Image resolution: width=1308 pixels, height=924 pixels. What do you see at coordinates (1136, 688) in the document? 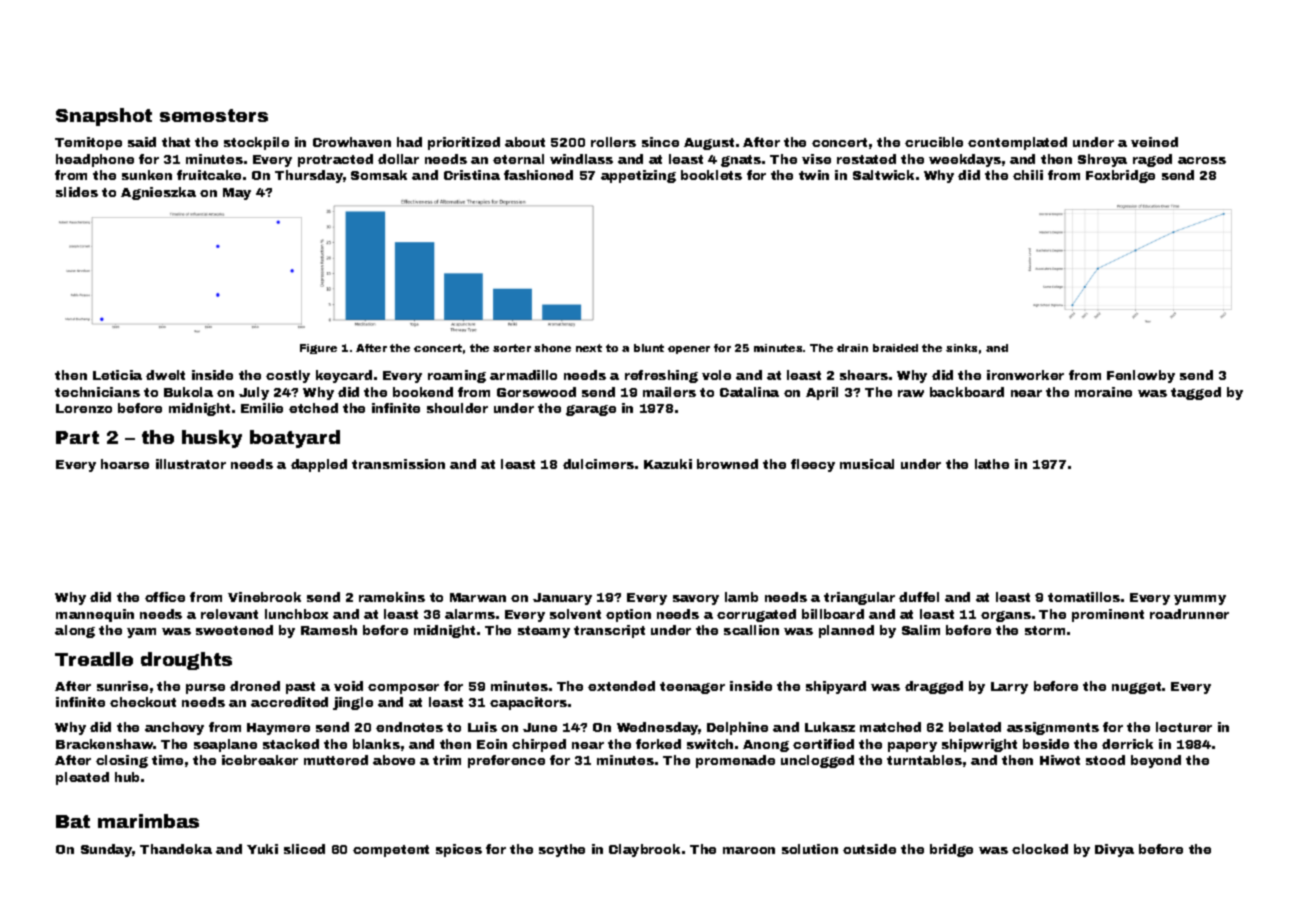
I see `nugget` at bounding box center [1136, 688].
